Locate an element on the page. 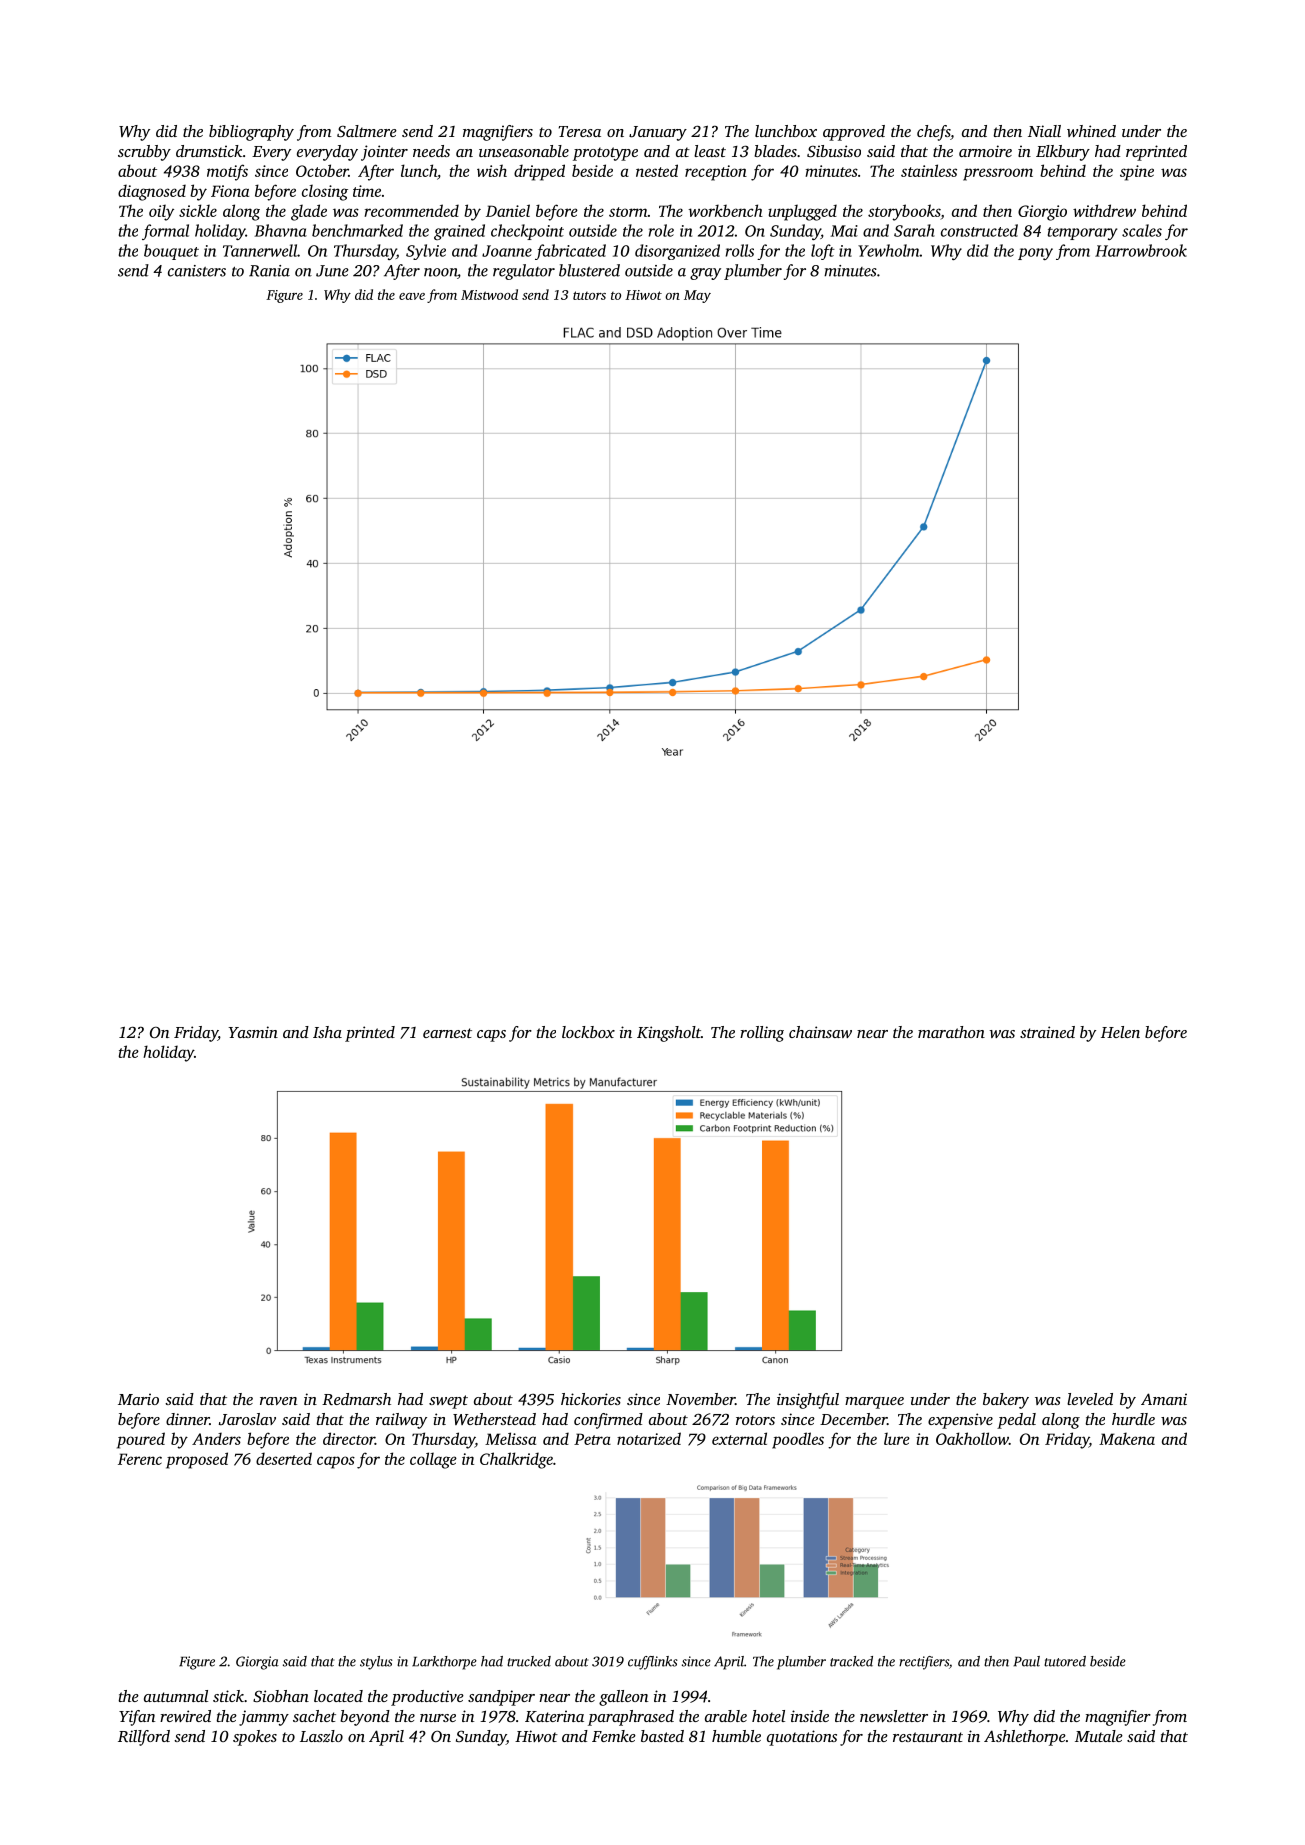  Femke is located at coordinates (614, 1736).
